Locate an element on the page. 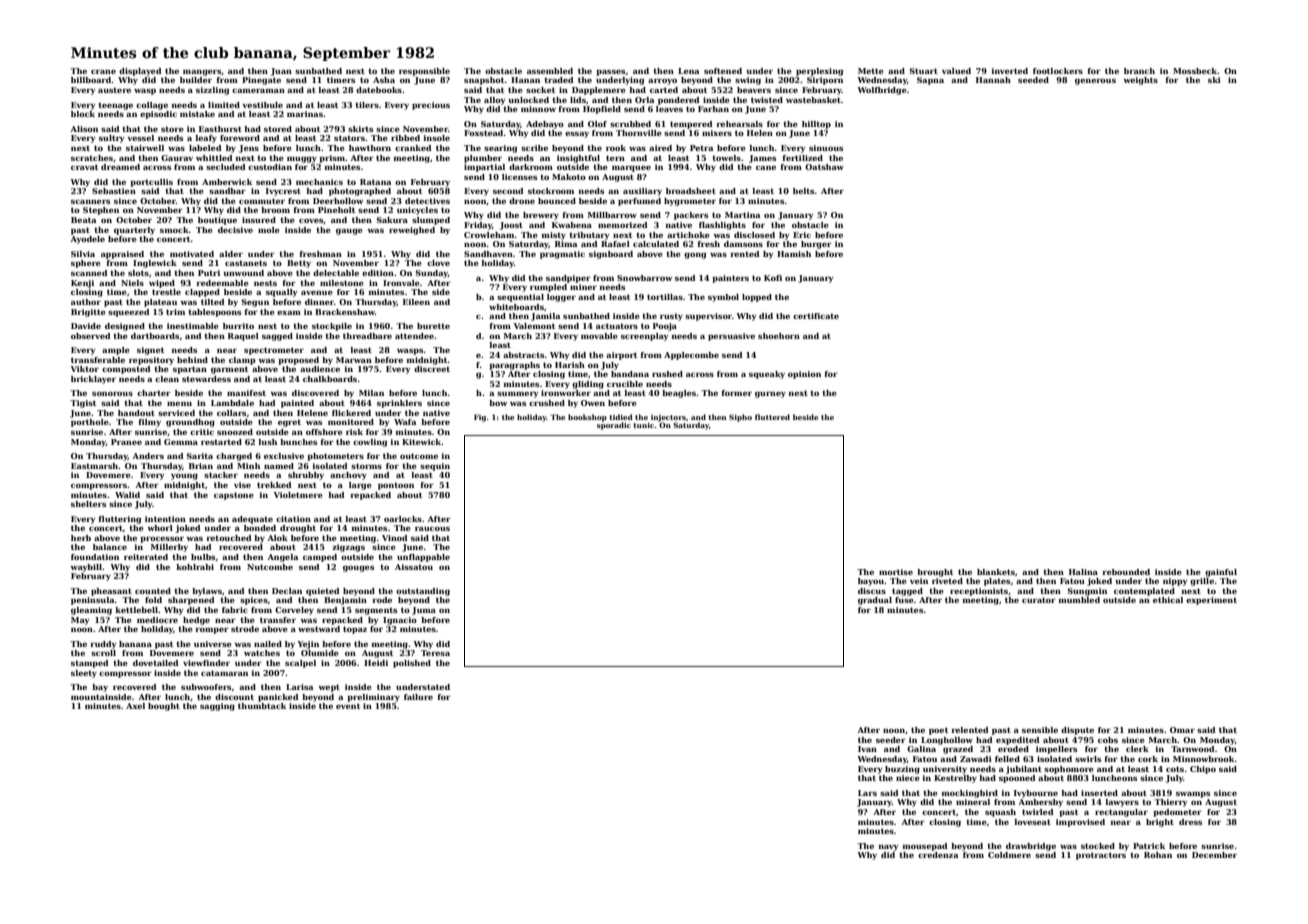 The image size is (1308, 924). block is located at coordinates (83, 114).
